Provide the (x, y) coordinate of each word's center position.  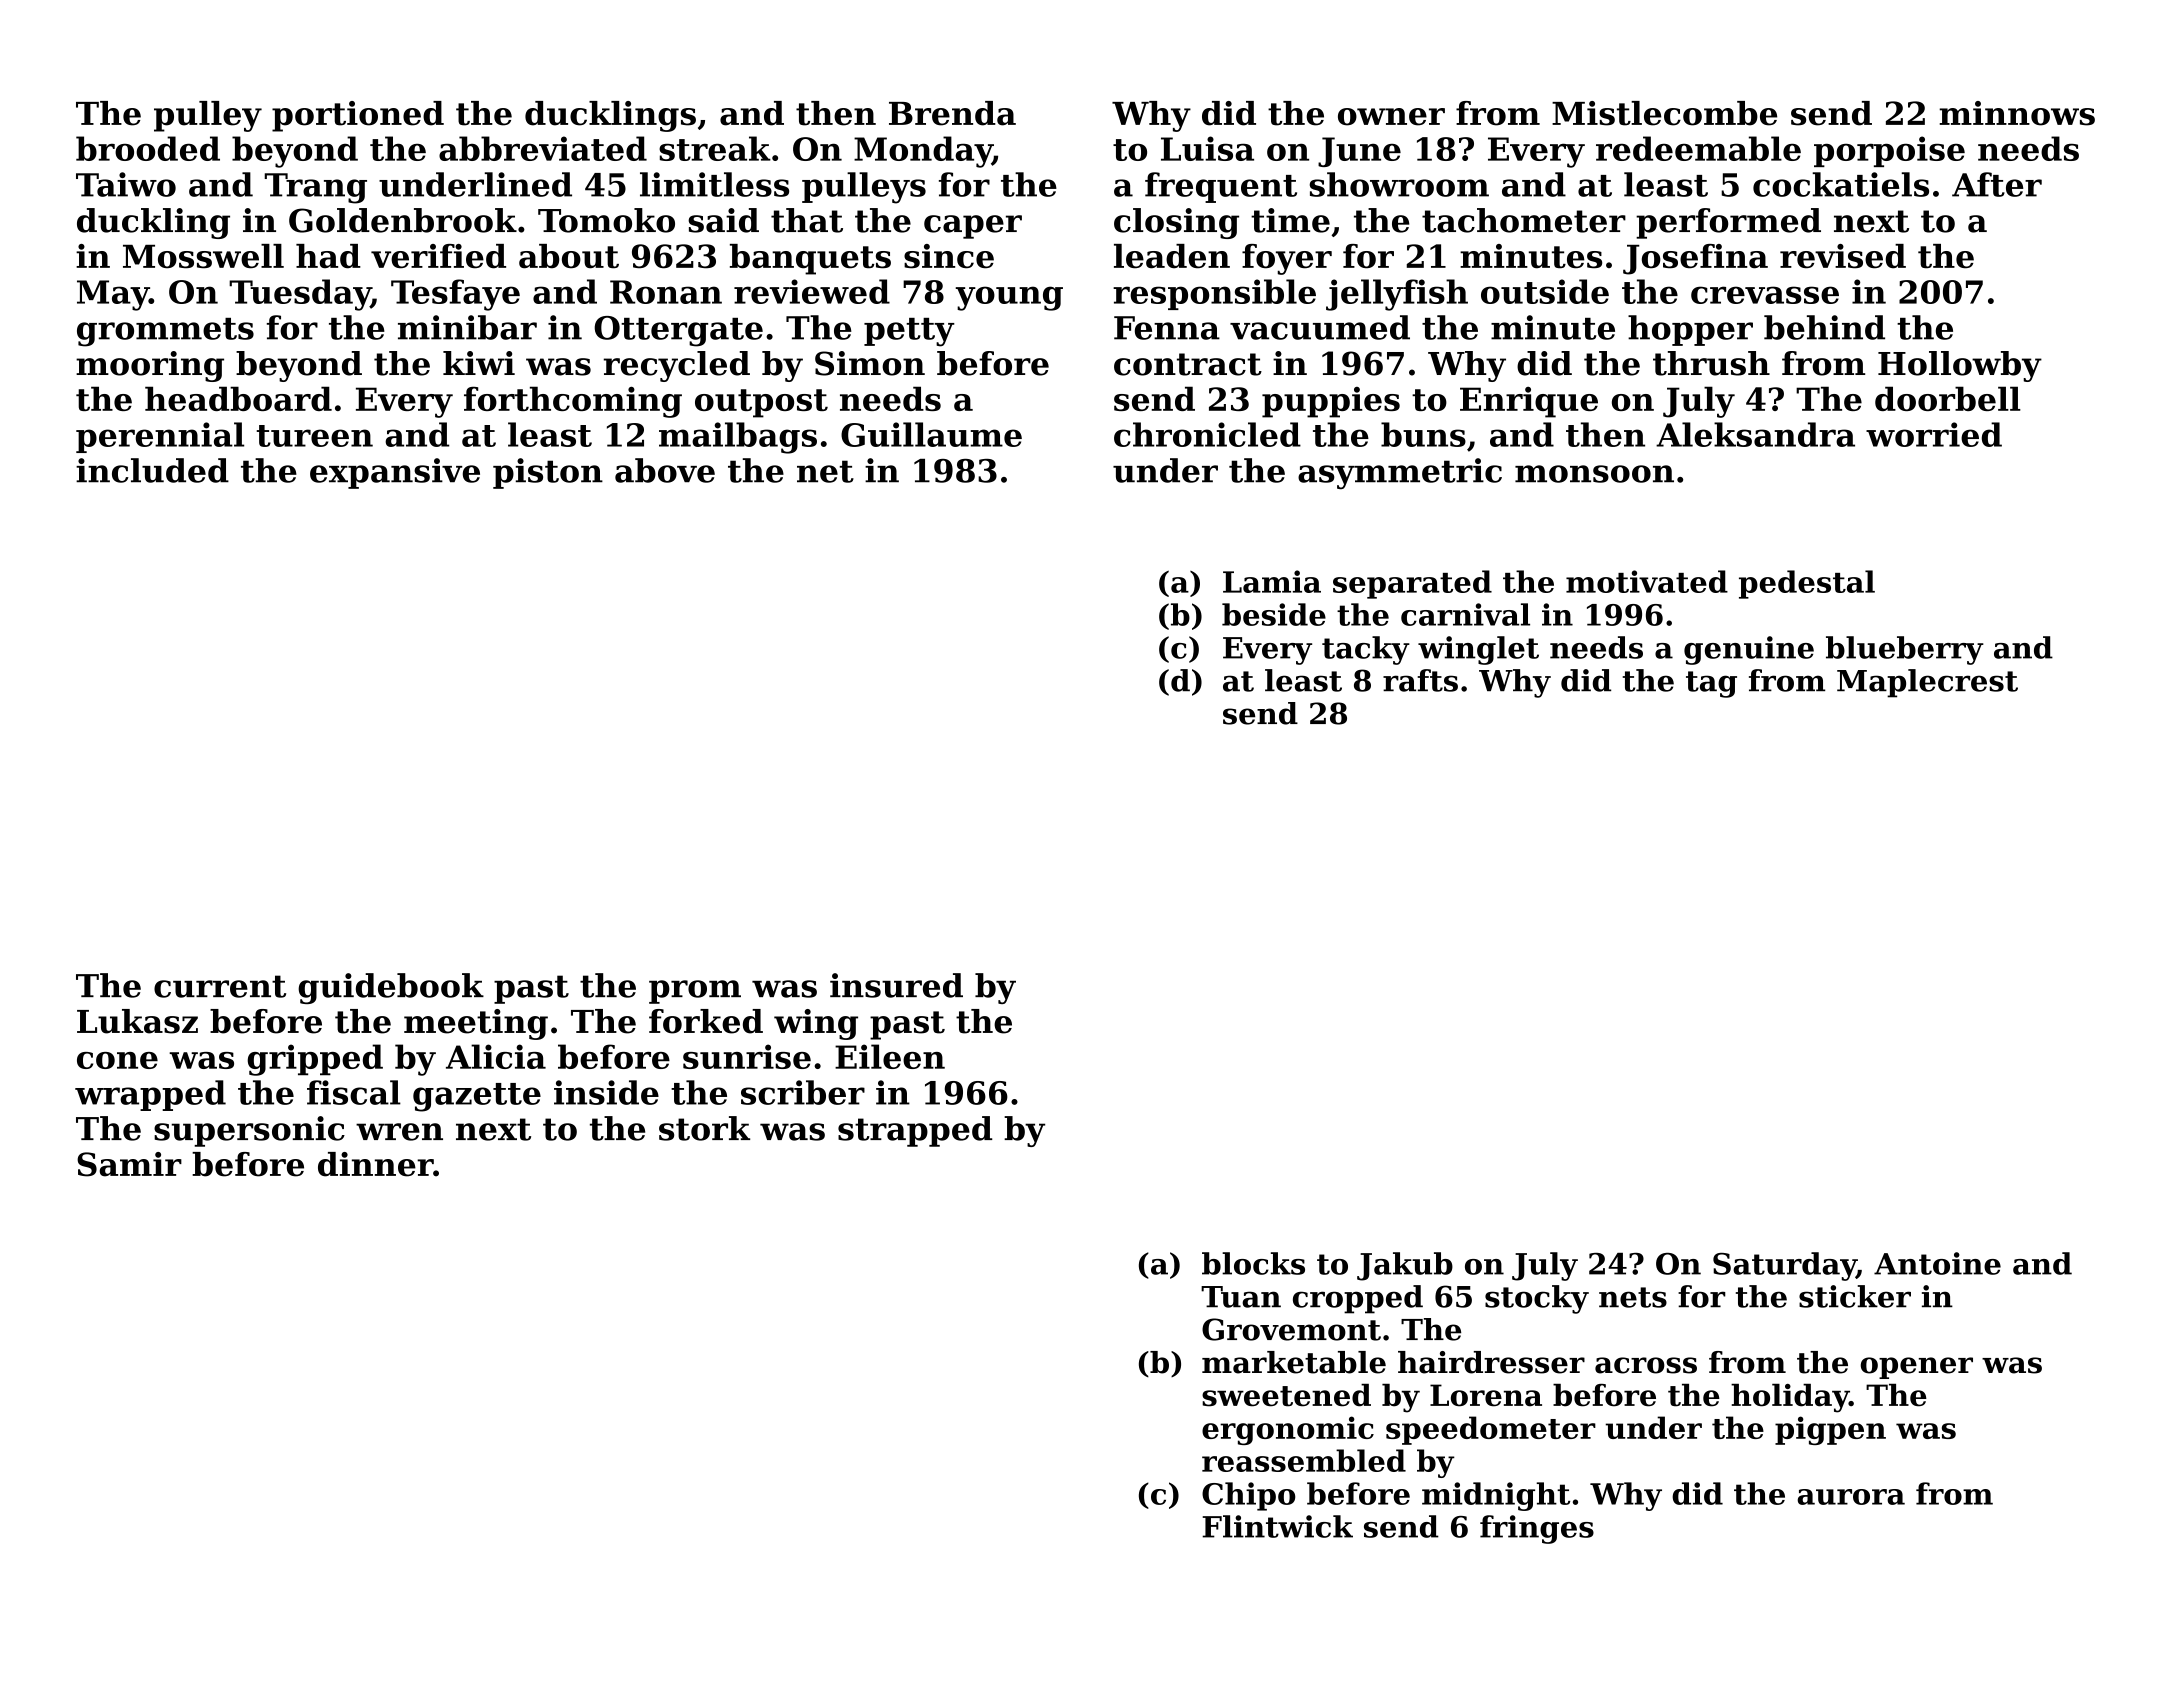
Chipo (1248, 1496)
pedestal (1807, 584)
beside (1274, 614)
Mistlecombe (1664, 113)
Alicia (496, 1056)
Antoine (1937, 1263)
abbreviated (543, 148)
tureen (315, 436)
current (220, 986)
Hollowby (1960, 366)
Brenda (952, 113)
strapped (915, 1131)
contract (1188, 364)
